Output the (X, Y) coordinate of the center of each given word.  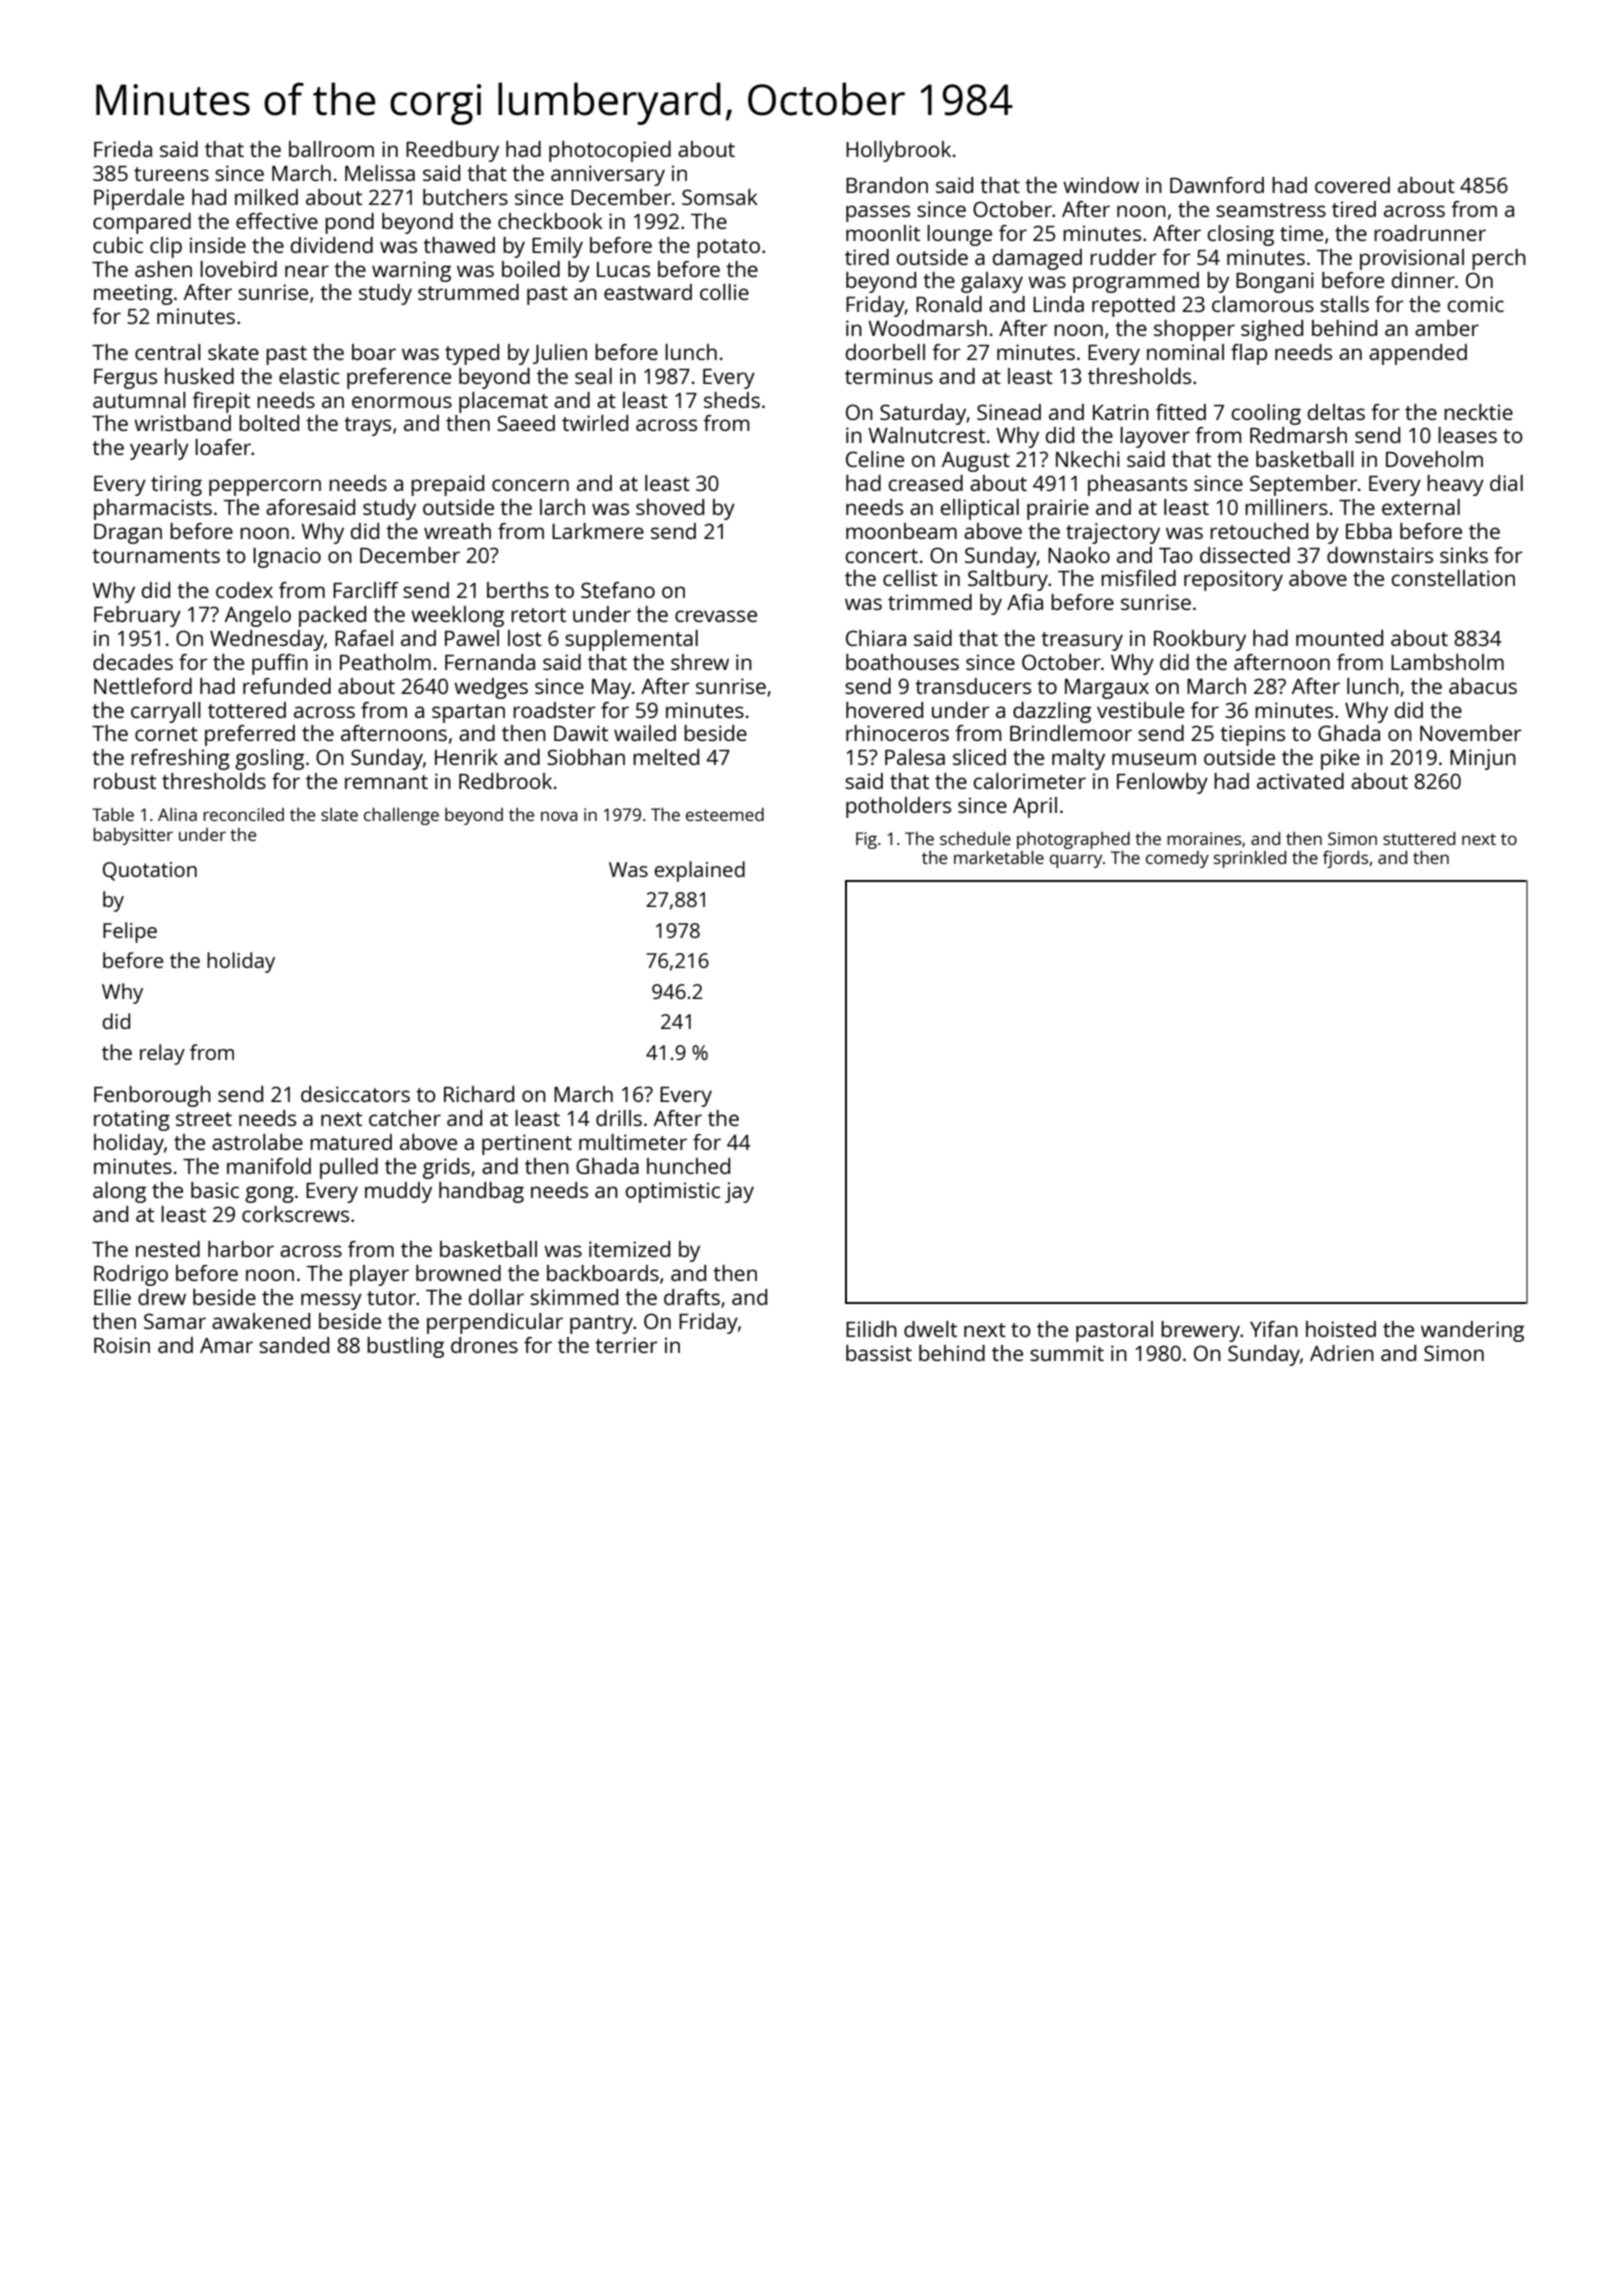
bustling (405, 1347)
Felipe (130, 932)
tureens (171, 174)
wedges (491, 688)
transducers (973, 686)
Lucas (623, 269)
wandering (1472, 1331)
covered (1352, 185)
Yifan (1274, 1329)
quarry (1076, 861)
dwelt (930, 1329)
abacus (1483, 686)
